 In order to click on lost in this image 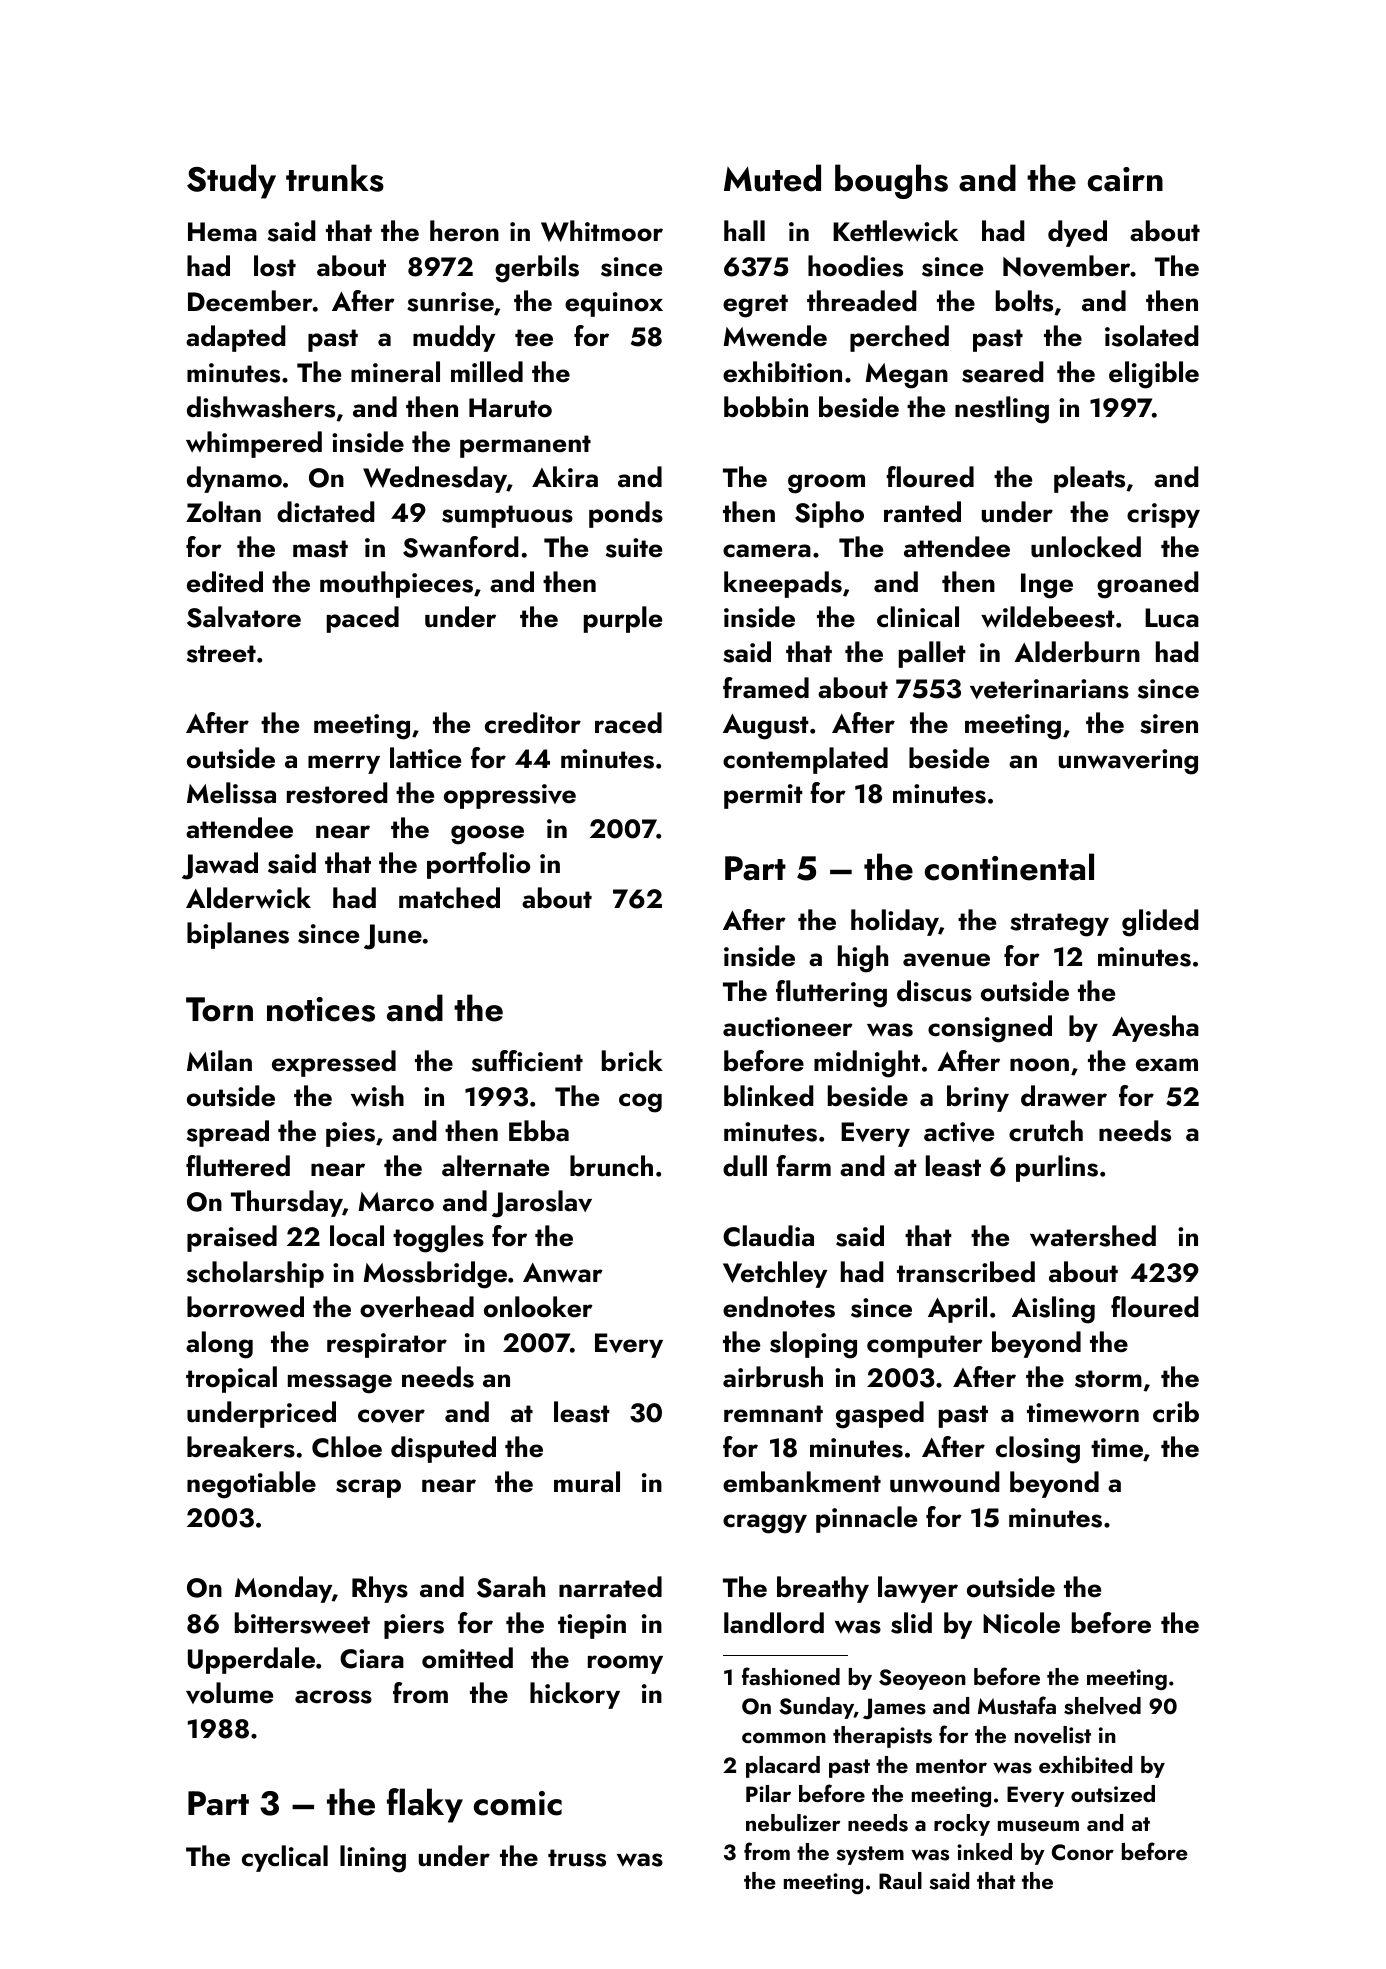, I will do `click(275, 266)`.
